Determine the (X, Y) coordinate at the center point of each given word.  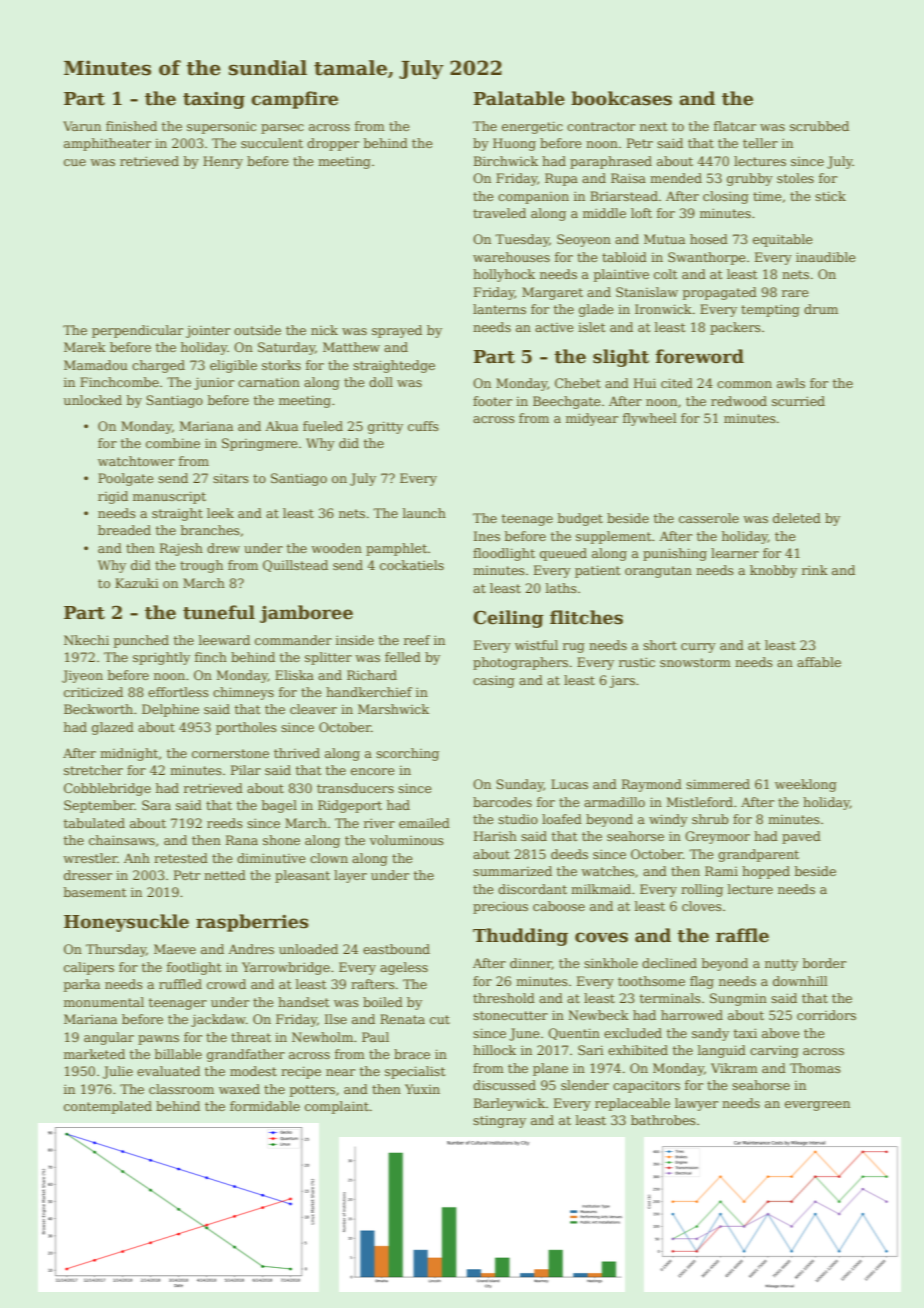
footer (492, 401)
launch (424, 513)
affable (819, 662)
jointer (208, 331)
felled (403, 657)
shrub (710, 819)
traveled (499, 213)
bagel (279, 806)
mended (676, 178)
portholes (246, 728)
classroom (181, 1089)
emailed (424, 823)
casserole (709, 518)
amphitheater (107, 144)
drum (821, 309)
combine (173, 443)
